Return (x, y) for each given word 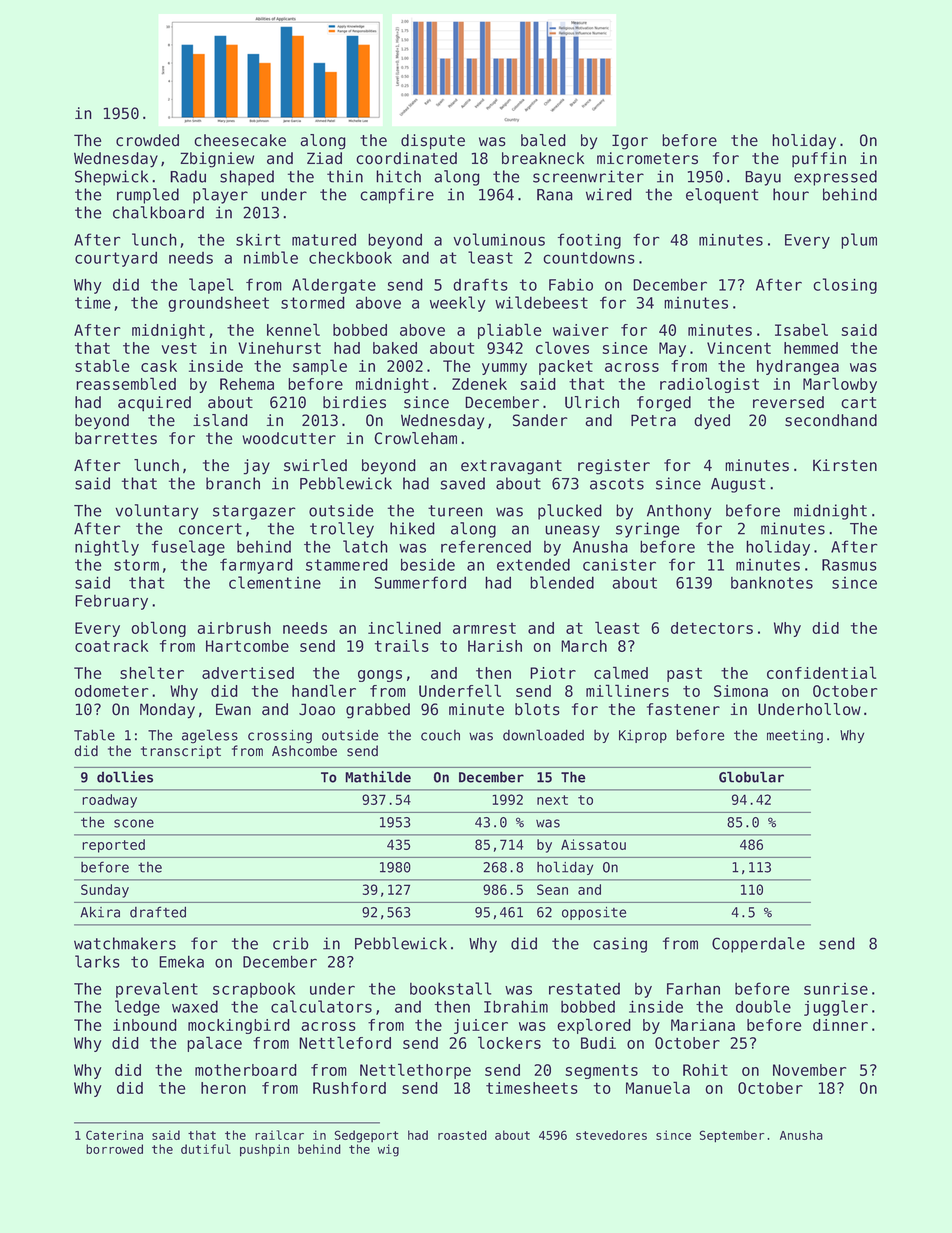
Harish (495, 646)
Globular (751, 777)
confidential (821, 672)
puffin (819, 159)
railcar (279, 1135)
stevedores (611, 1135)
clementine (275, 582)
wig (388, 1150)
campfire (397, 196)
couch (440, 735)
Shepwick (111, 178)
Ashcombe (304, 751)
